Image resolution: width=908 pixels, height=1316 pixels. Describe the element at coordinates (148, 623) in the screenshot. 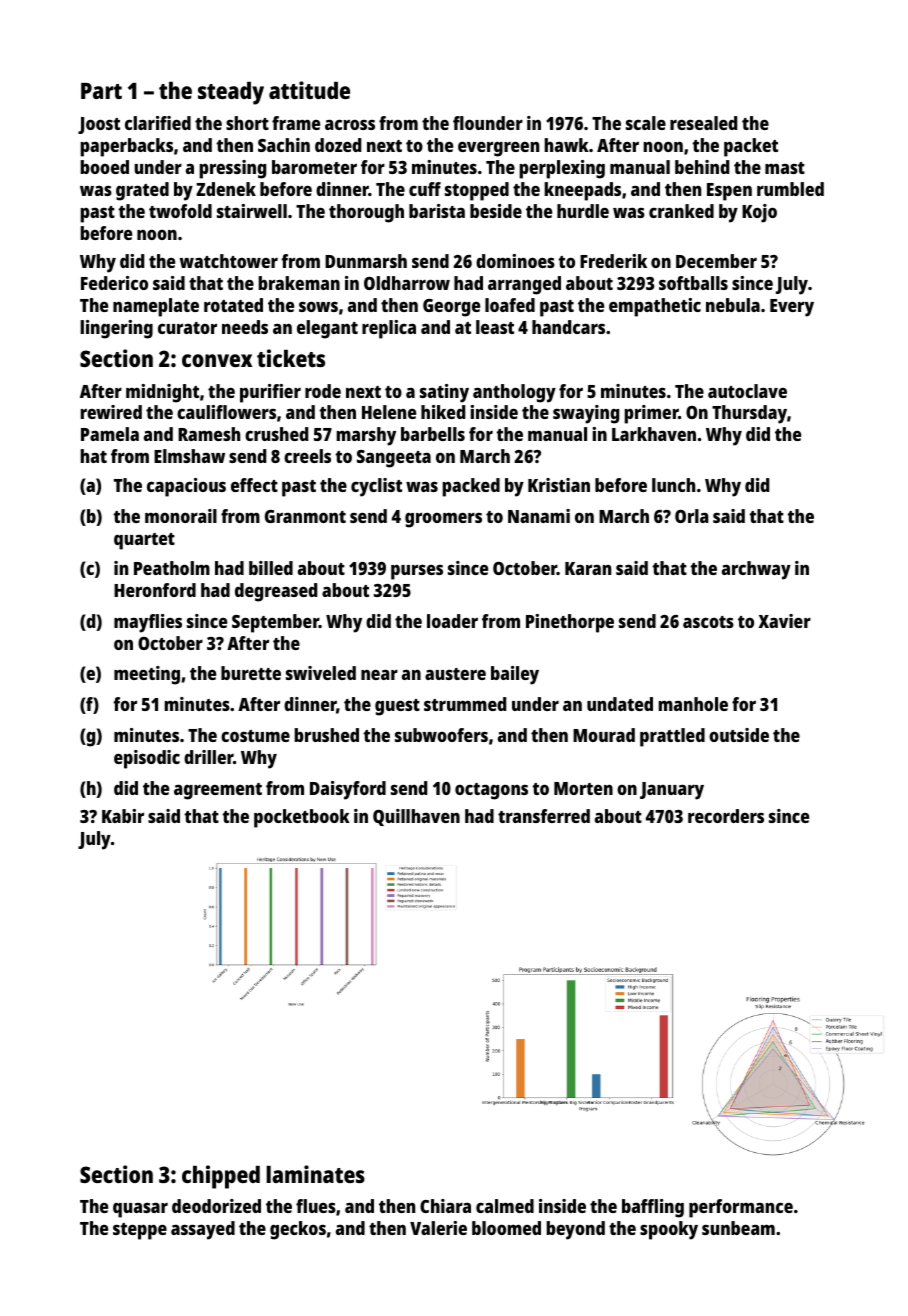

I see `mayflies` at that location.
